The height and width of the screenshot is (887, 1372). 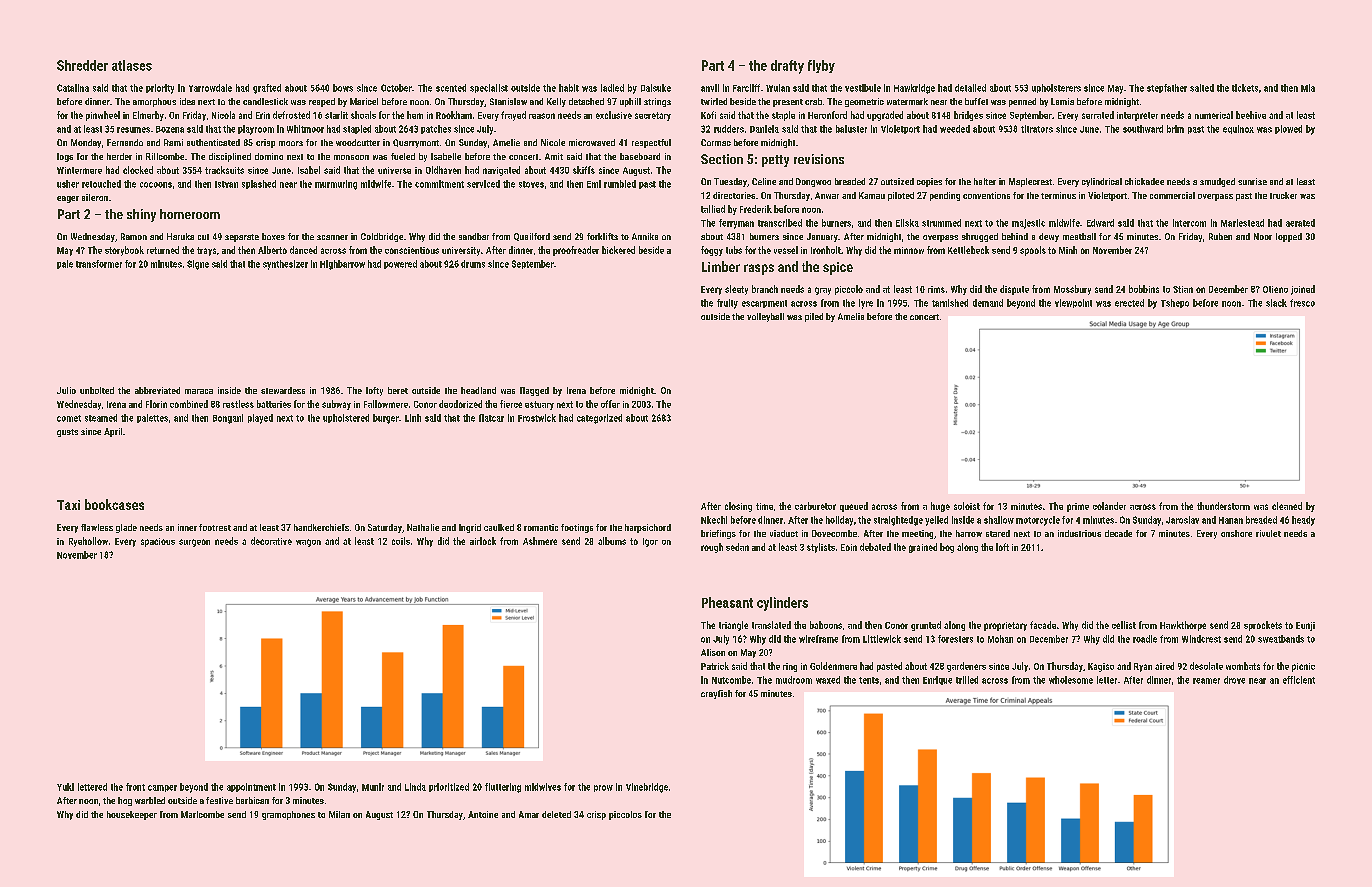 What do you see at coordinates (1100, 223) in the screenshot?
I see `Edward` at bounding box center [1100, 223].
